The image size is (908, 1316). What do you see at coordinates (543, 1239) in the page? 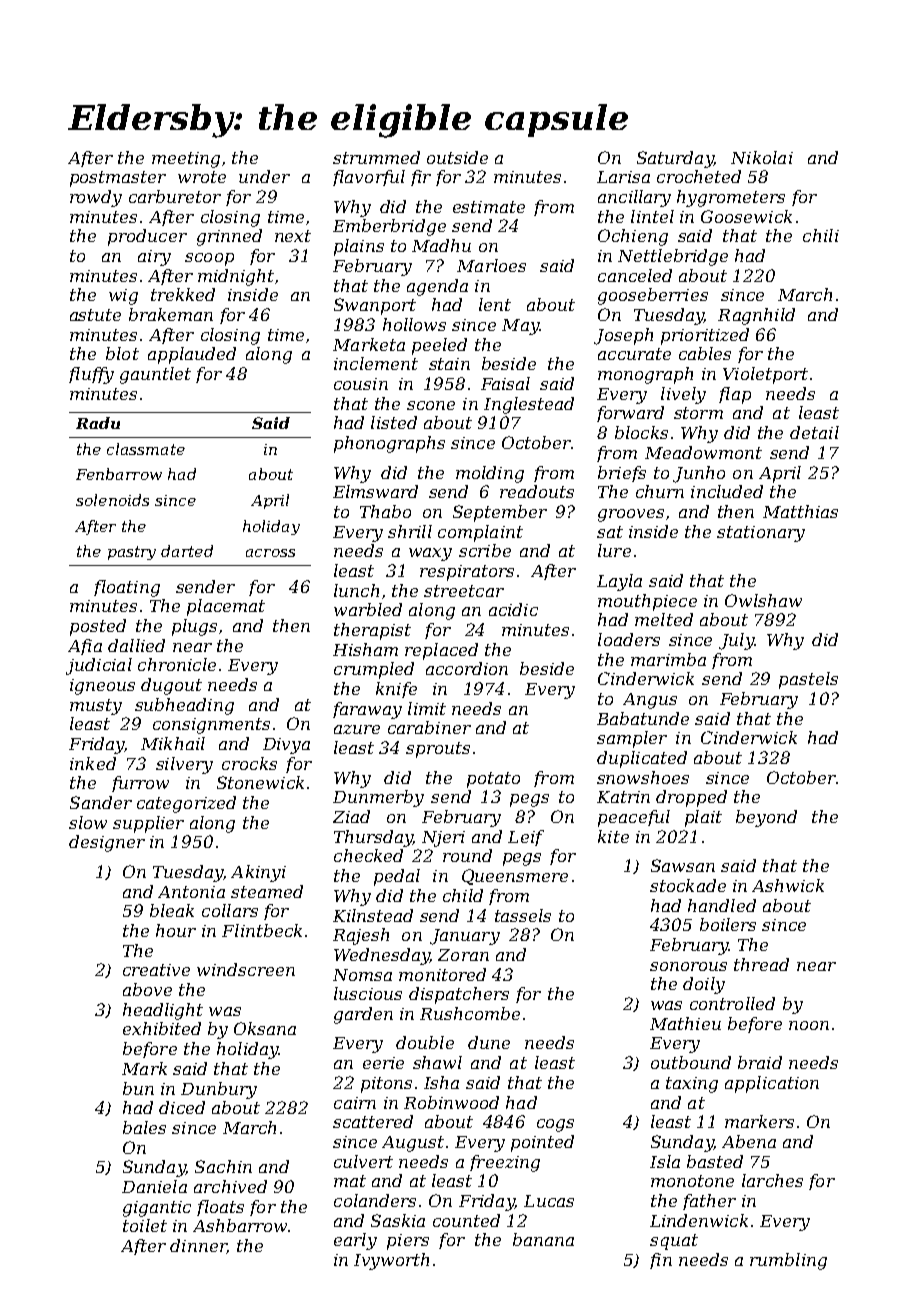
I see `banana` at bounding box center [543, 1239].
